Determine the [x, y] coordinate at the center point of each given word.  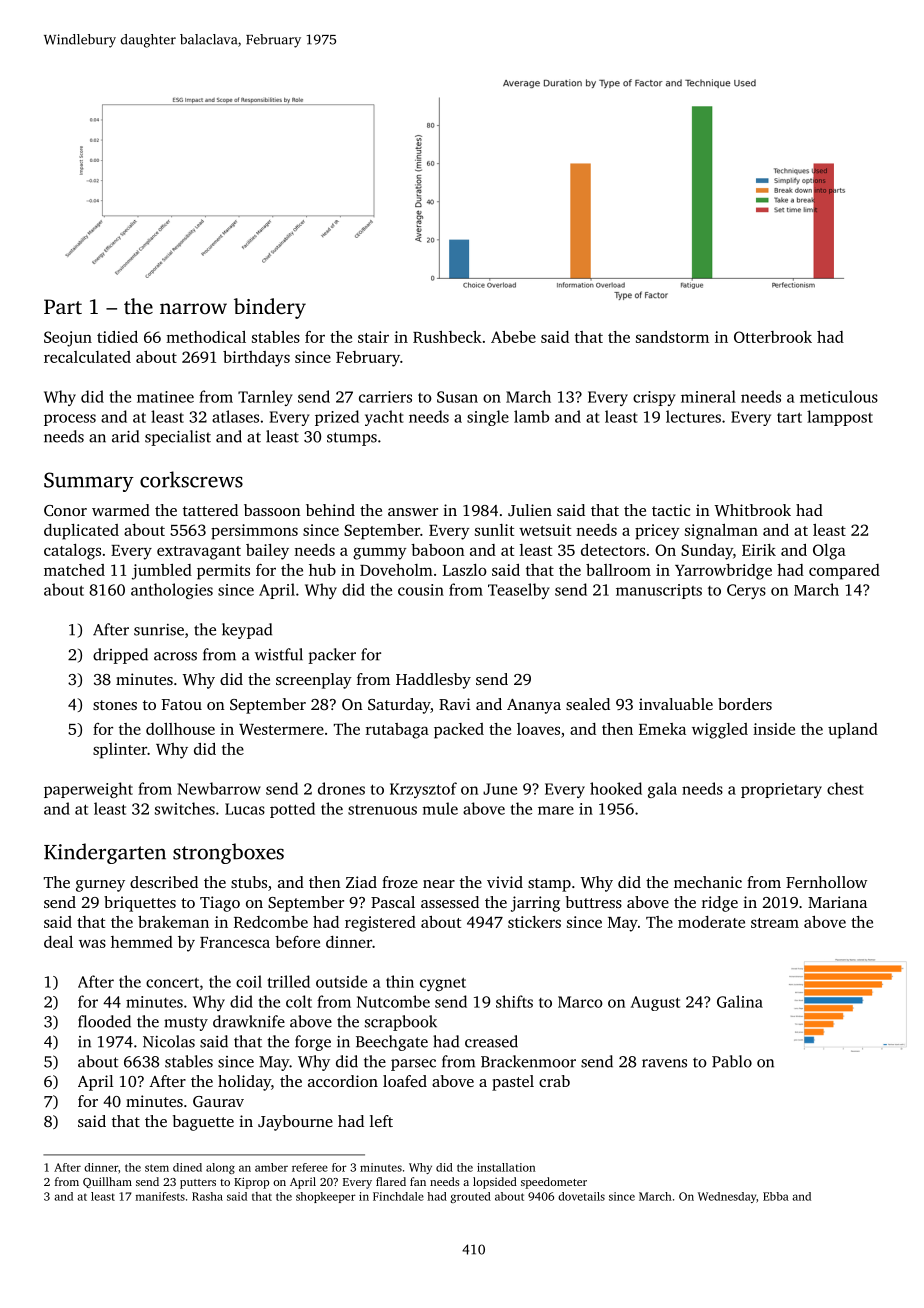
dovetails [581, 1196]
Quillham [107, 1182]
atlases [235, 416]
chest [845, 788]
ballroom [618, 570]
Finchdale [398, 1196]
